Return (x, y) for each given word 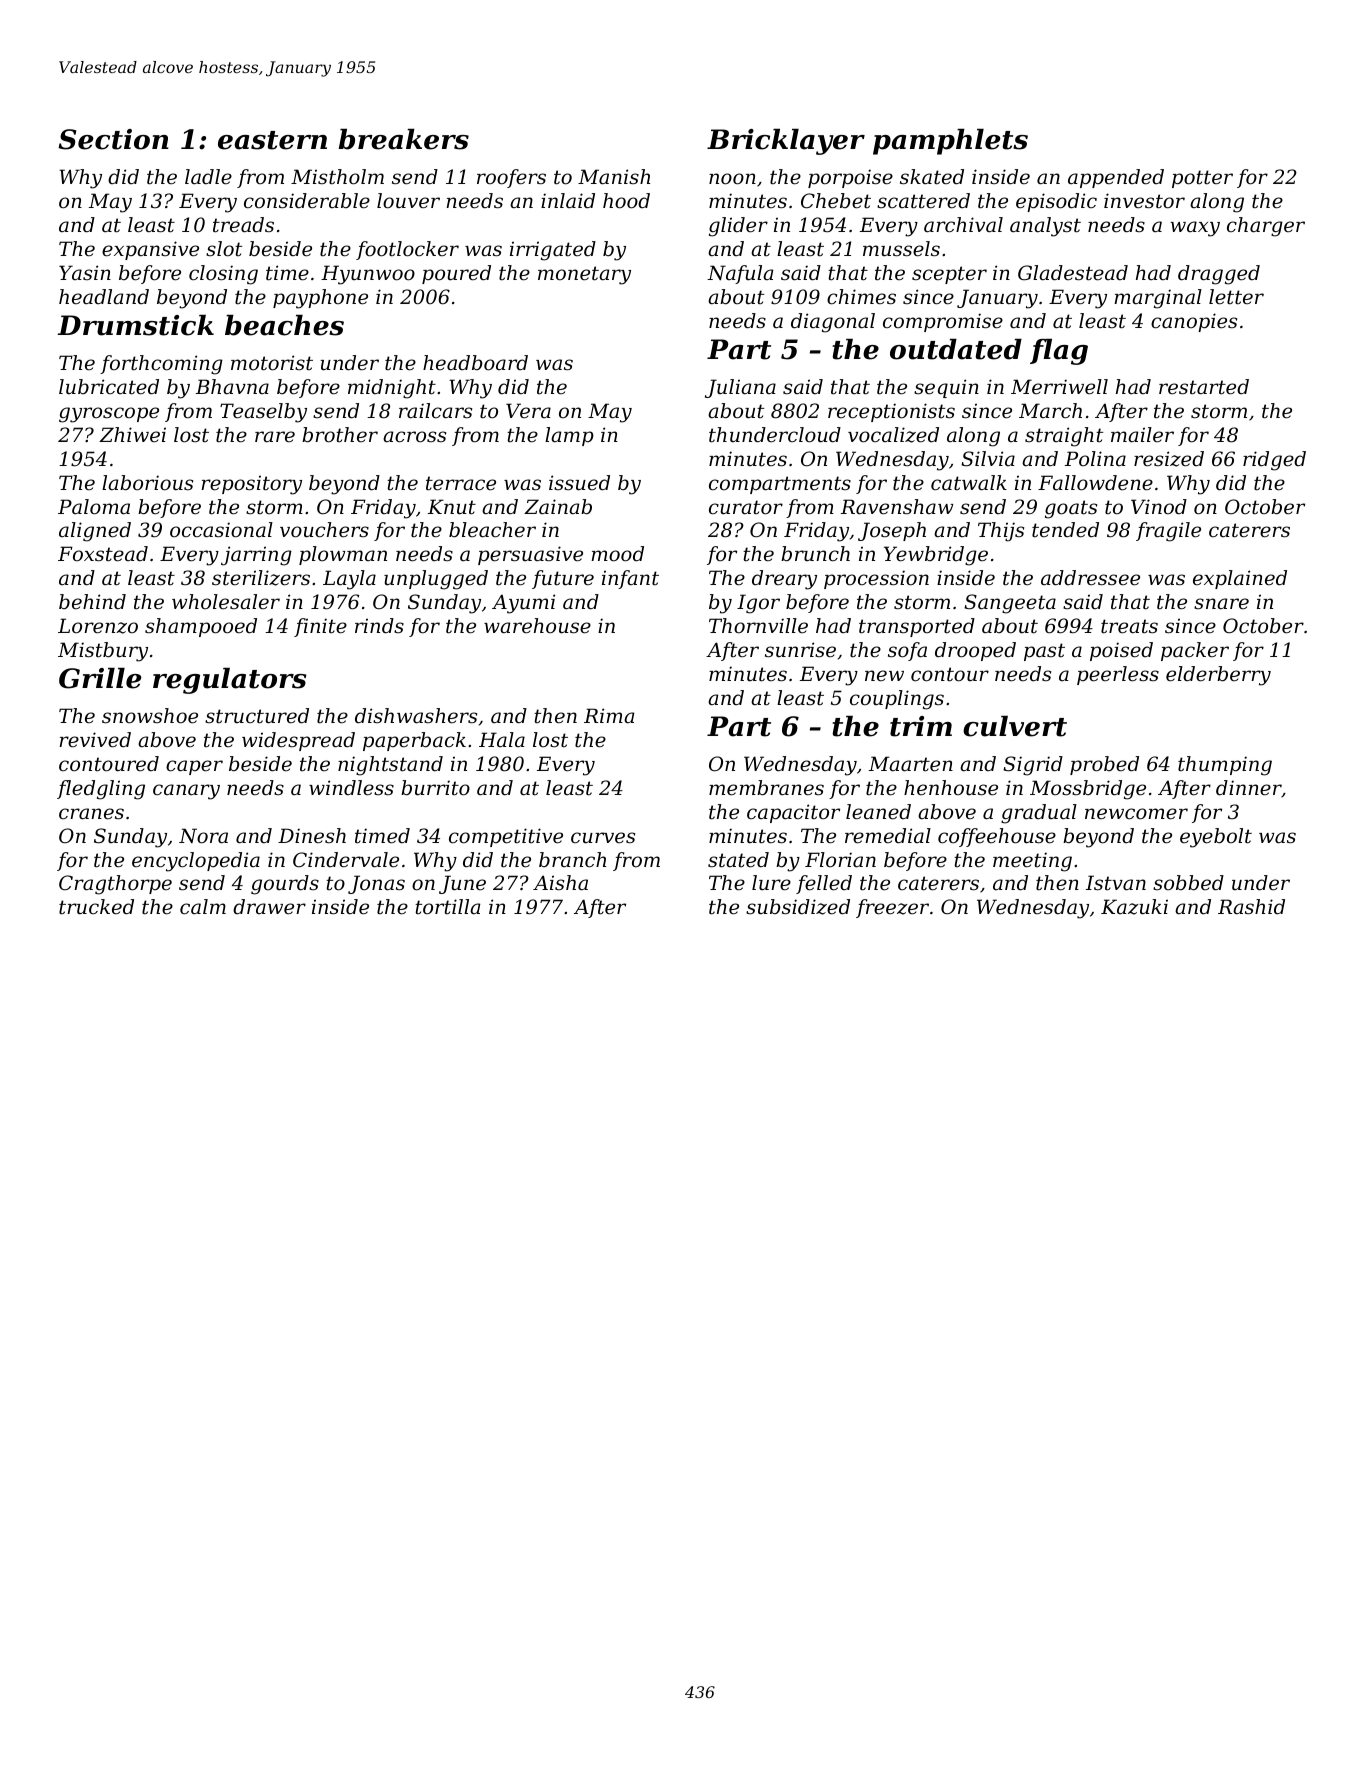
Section (113, 139)
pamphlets (950, 142)
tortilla (447, 907)
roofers (511, 178)
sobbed (1188, 883)
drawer (269, 906)
